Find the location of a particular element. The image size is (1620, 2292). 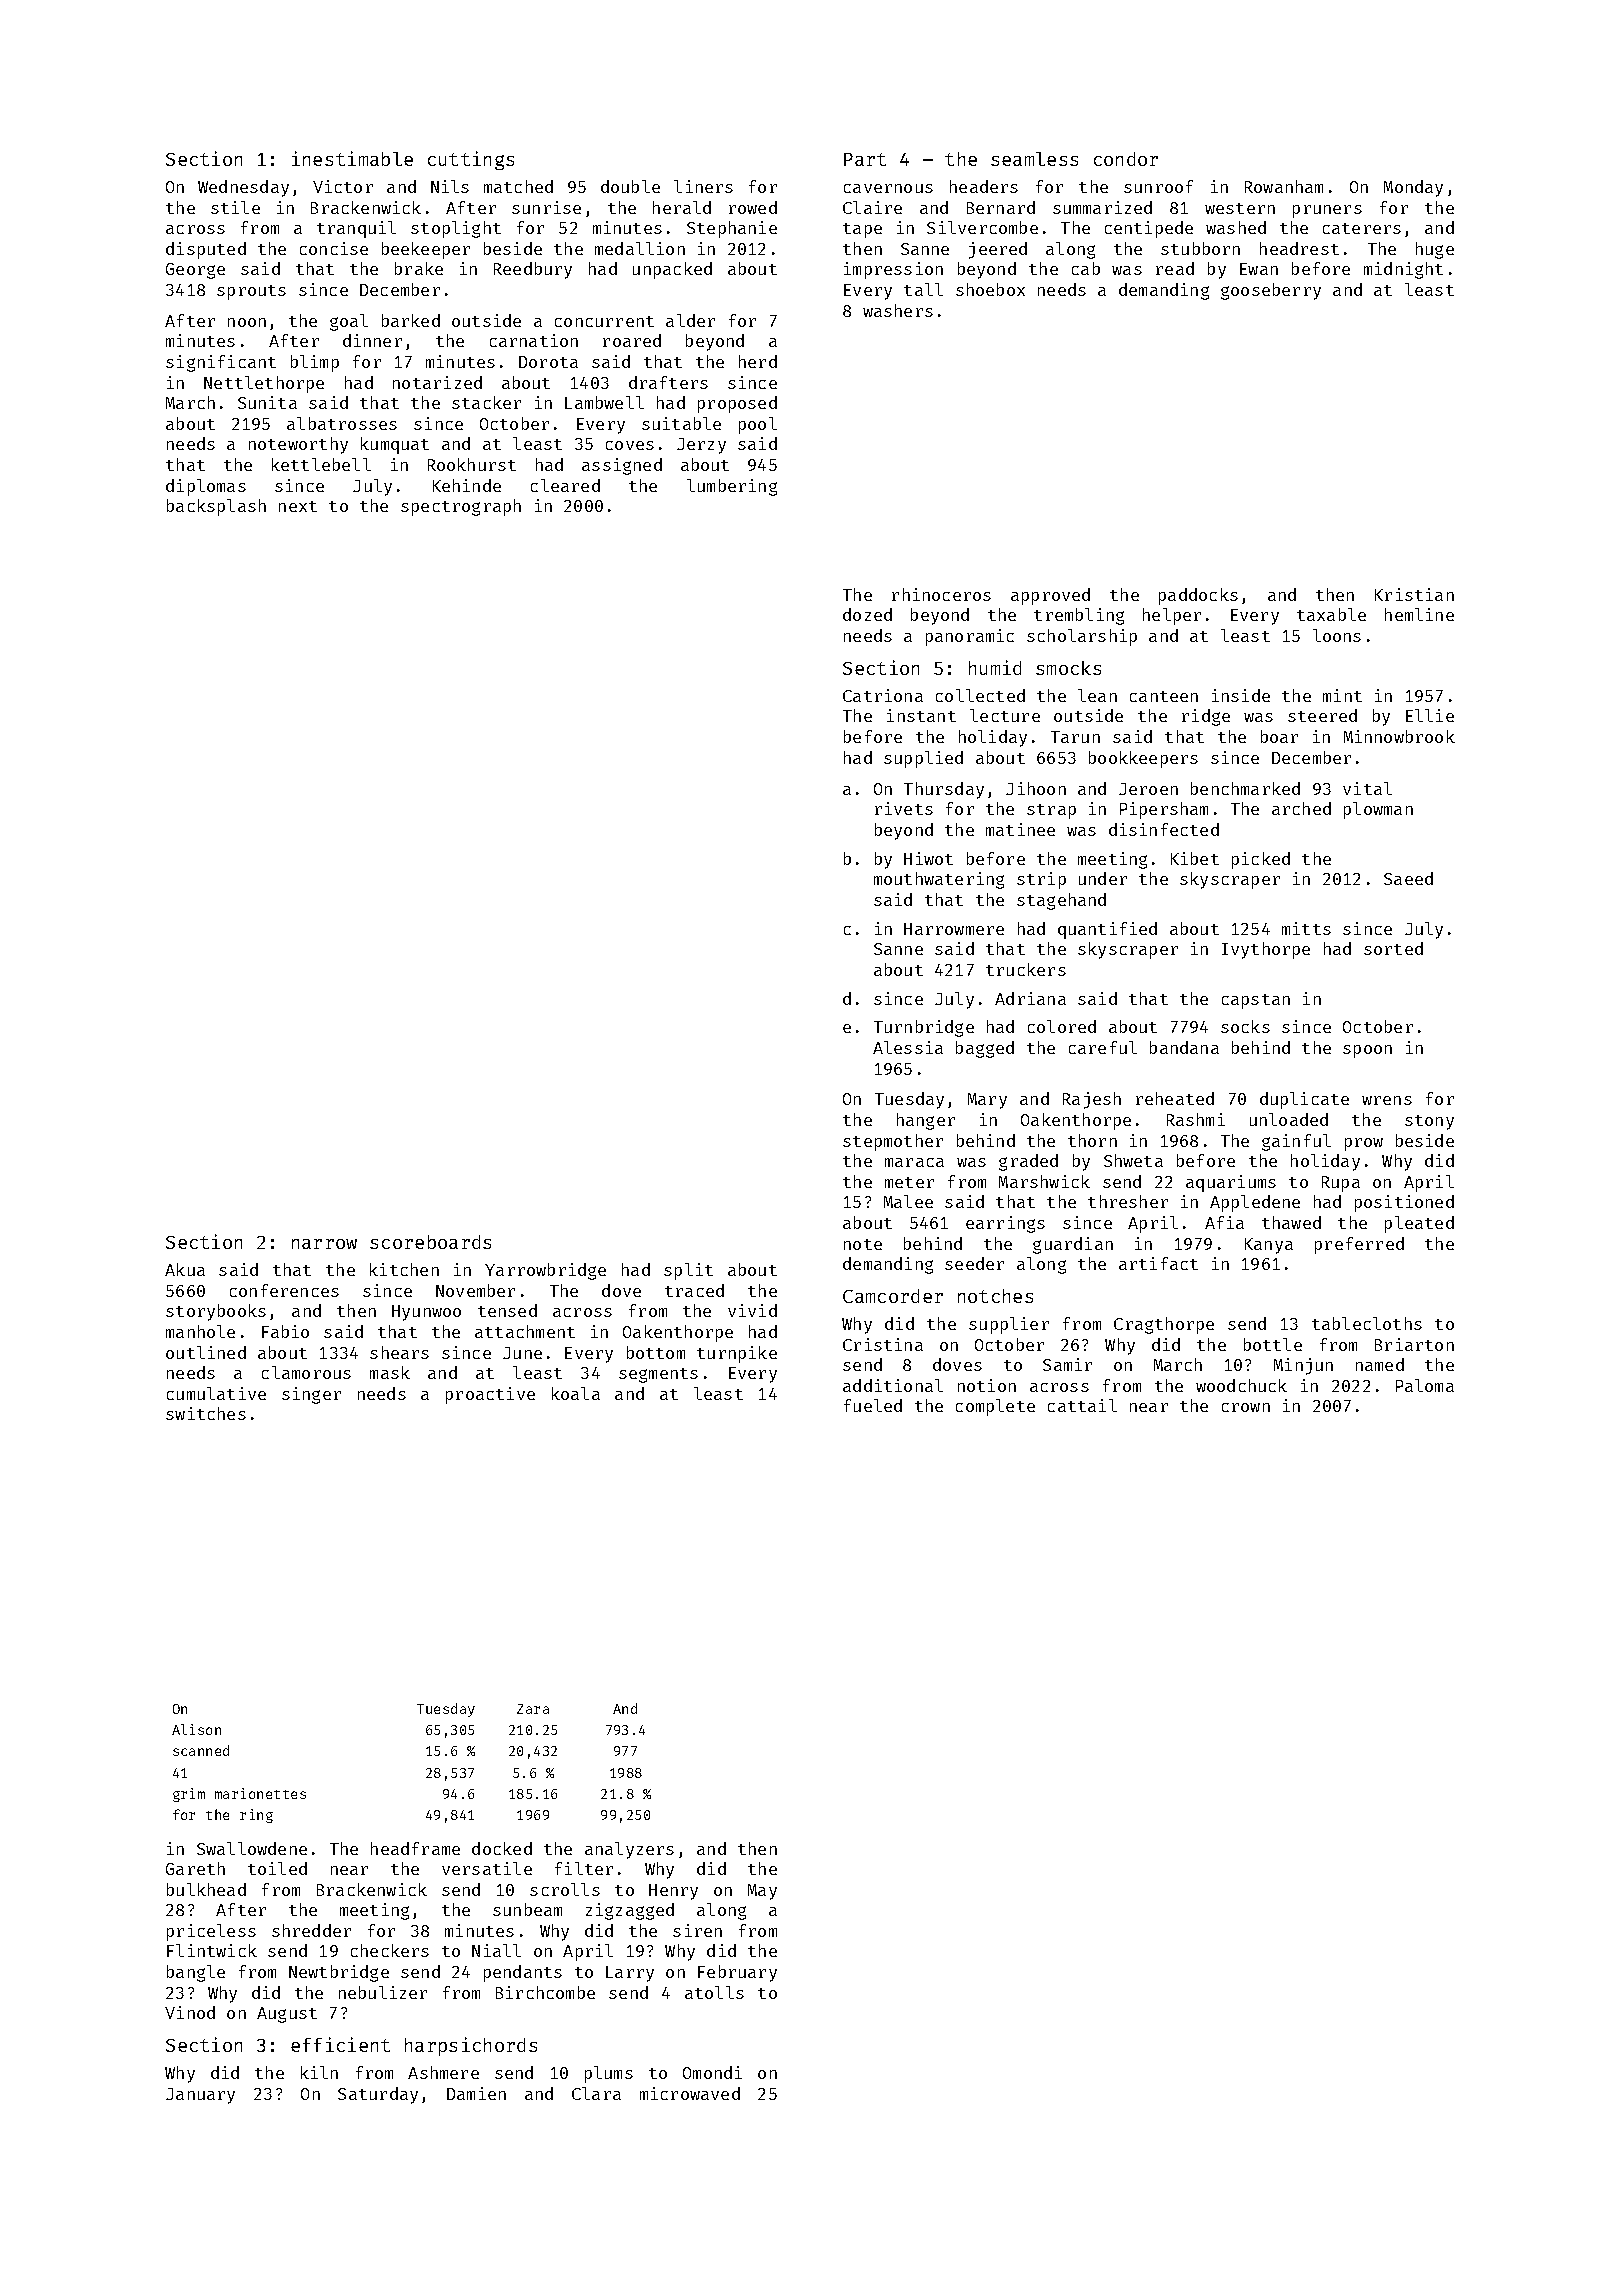

Sunita is located at coordinates (267, 402).
